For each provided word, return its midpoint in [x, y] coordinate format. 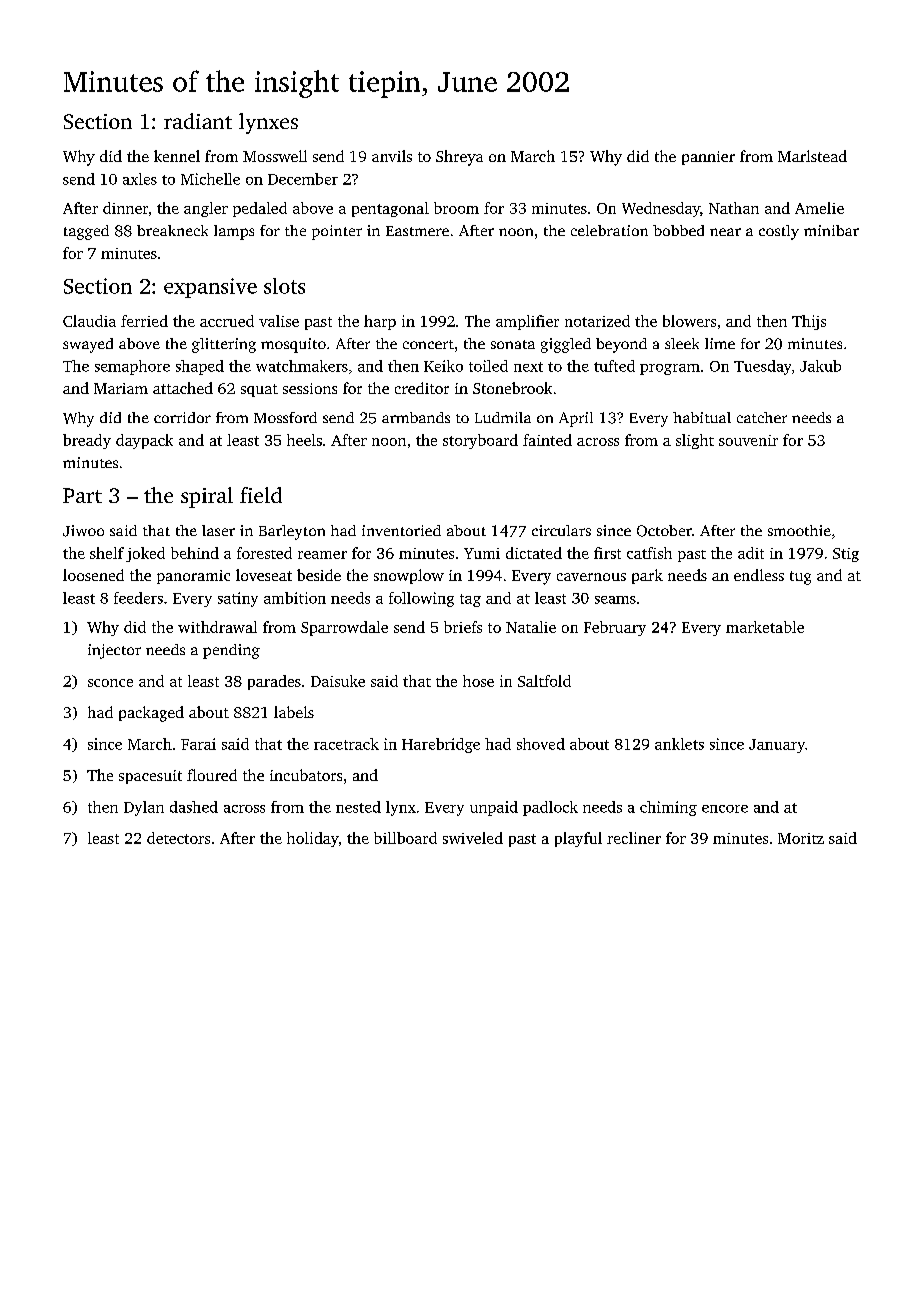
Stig [846, 555]
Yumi [482, 553]
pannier [708, 158]
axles [140, 179]
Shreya [459, 158]
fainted [547, 440]
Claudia [89, 321]
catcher [762, 417]
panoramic [193, 577]
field [261, 495]
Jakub [820, 366]
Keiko [443, 366]
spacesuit [150, 777]
